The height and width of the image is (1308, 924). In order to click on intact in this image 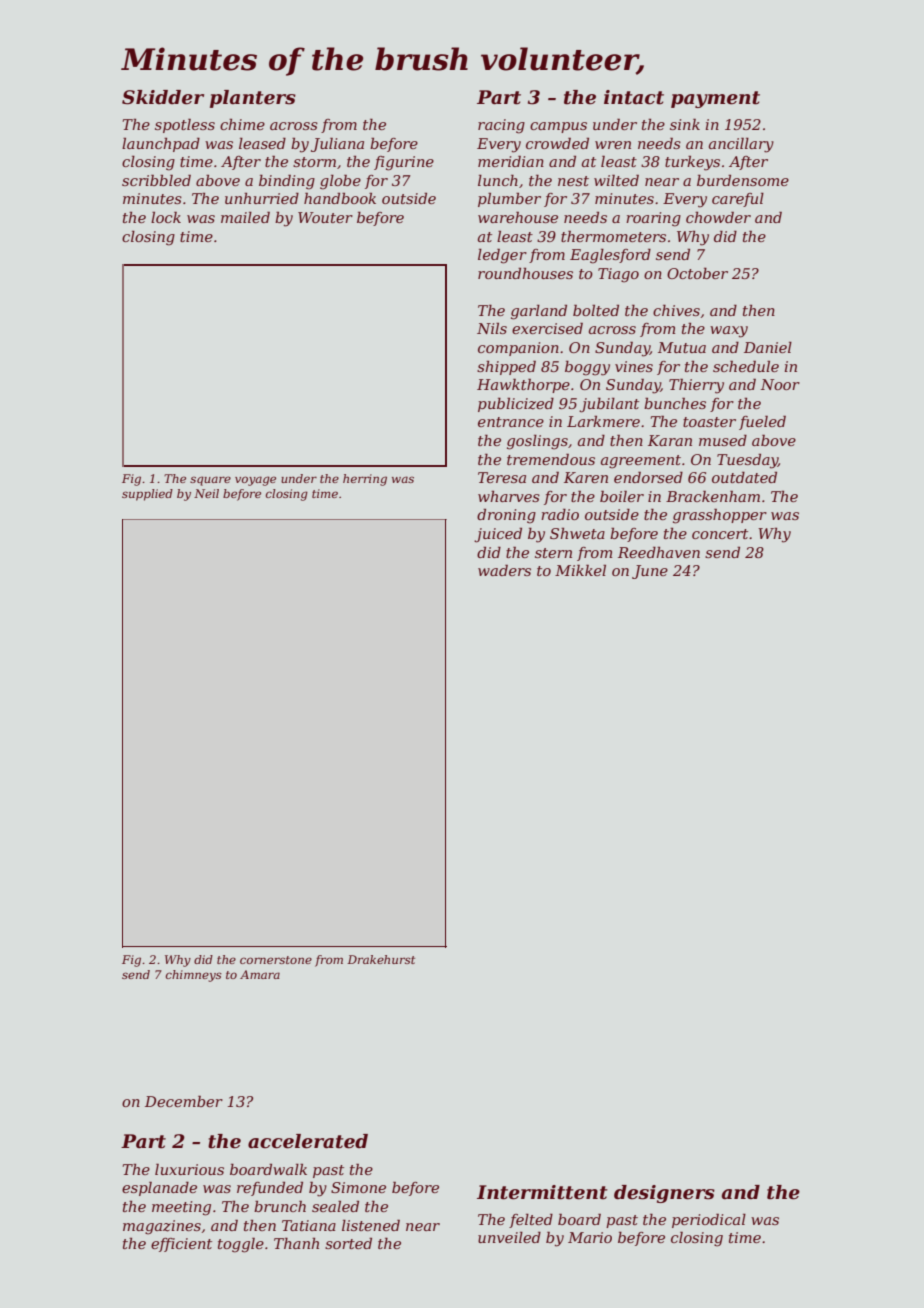, I will do `click(634, 97)`.
